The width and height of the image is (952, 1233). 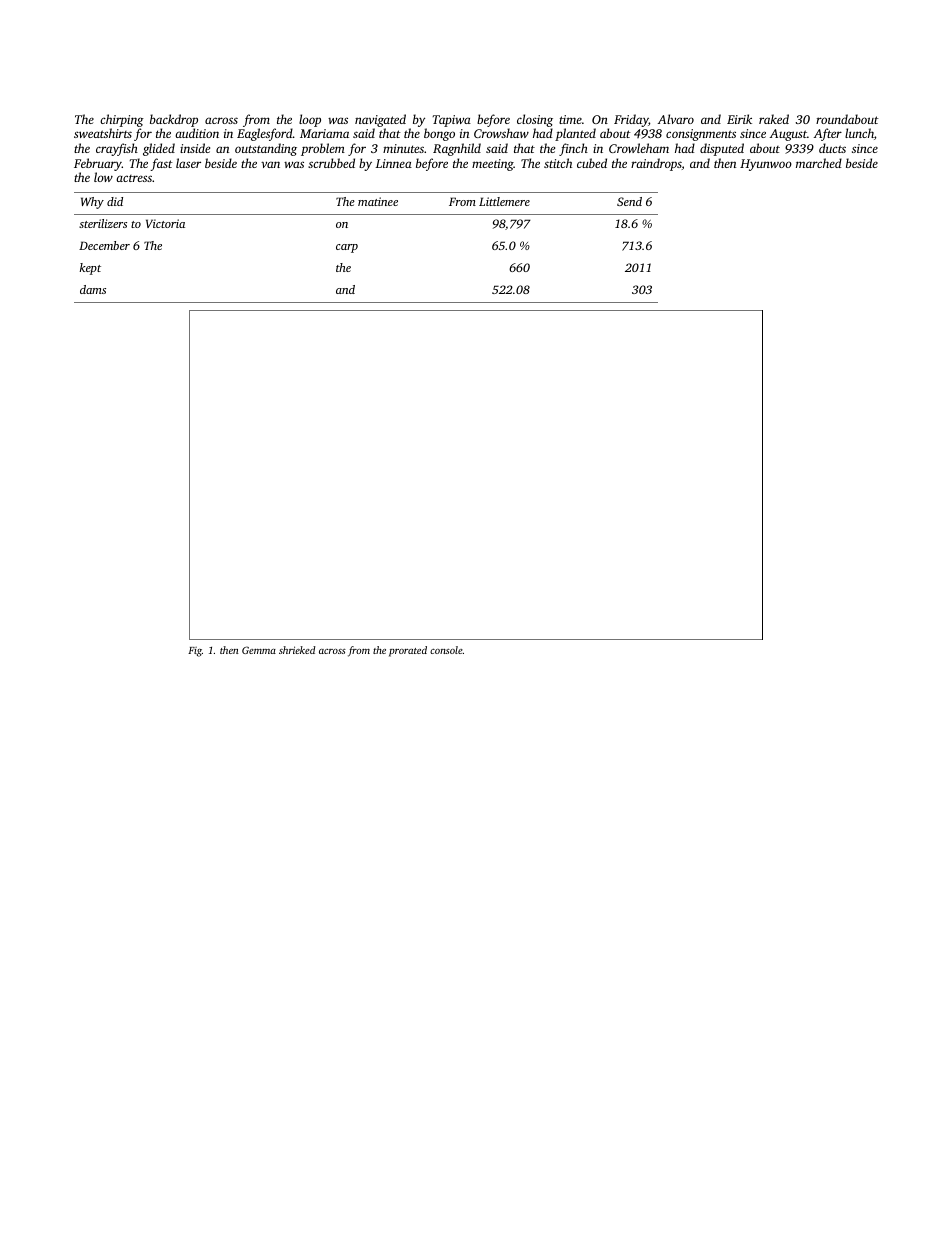 I want to click on prorated, so click(x=408, y=651).
